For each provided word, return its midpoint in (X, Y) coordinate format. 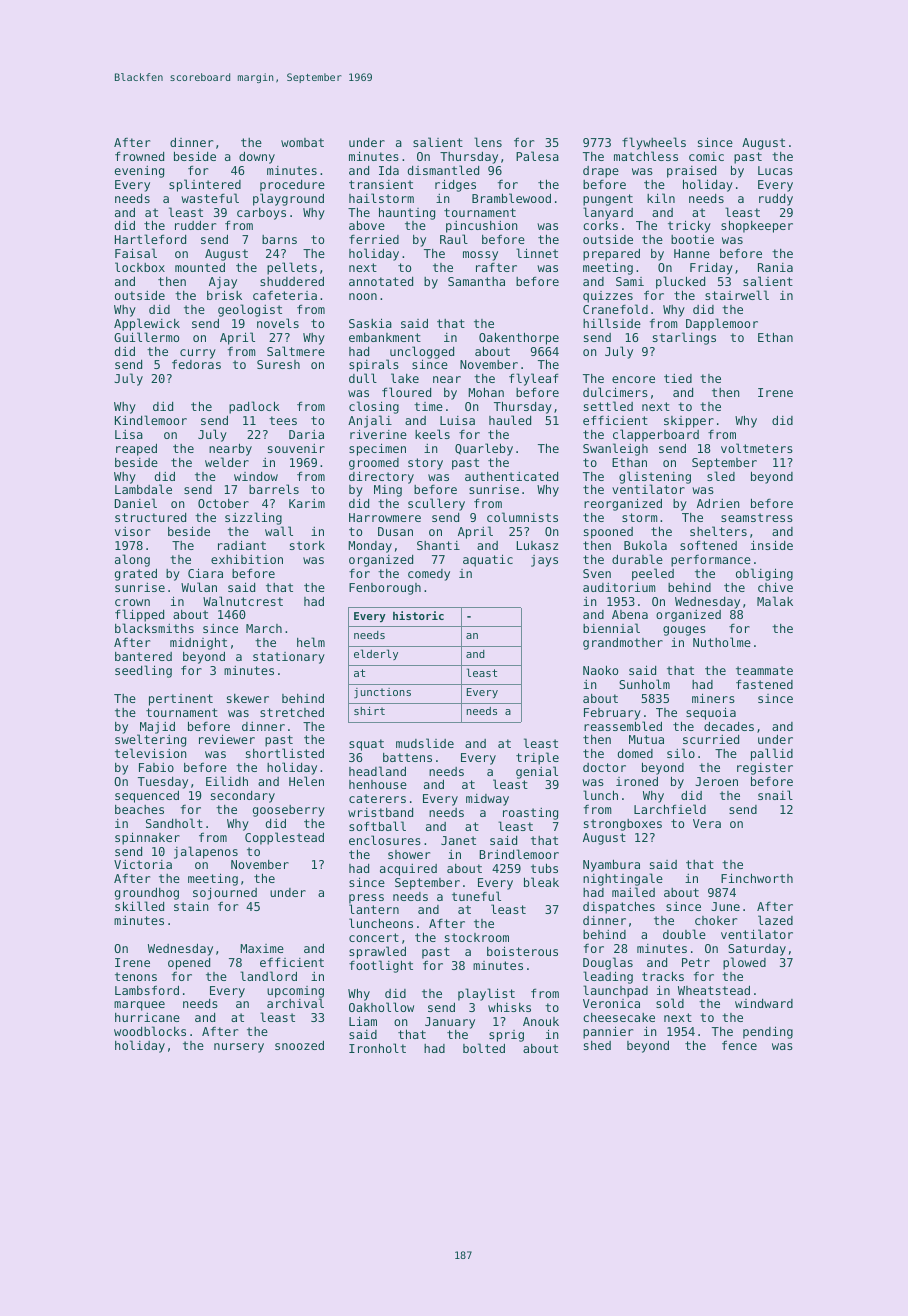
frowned (139, 156)
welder (227, 462)
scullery (436, 504)
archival (295, 1003)
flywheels (654, 143)
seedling (143, 671)
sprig (506, 1037)
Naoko (600, 670)
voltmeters (757, 448)
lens (488, 142)
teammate (764, 670)
